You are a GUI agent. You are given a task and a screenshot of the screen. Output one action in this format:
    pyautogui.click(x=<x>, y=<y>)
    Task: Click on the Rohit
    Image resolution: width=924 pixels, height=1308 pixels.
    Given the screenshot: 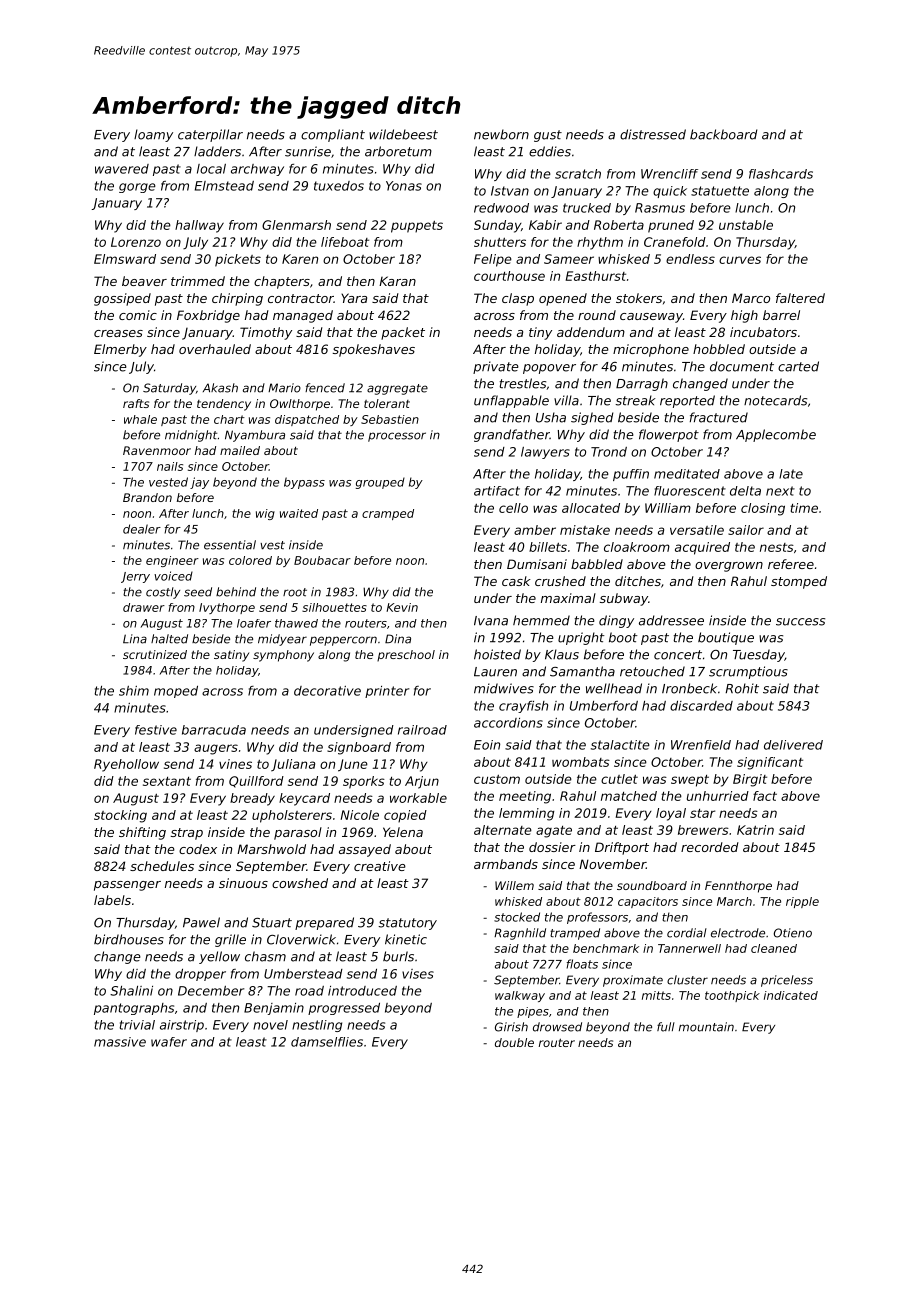 What is the action you would take?
    pyautogui.click(x=742, y=688)
